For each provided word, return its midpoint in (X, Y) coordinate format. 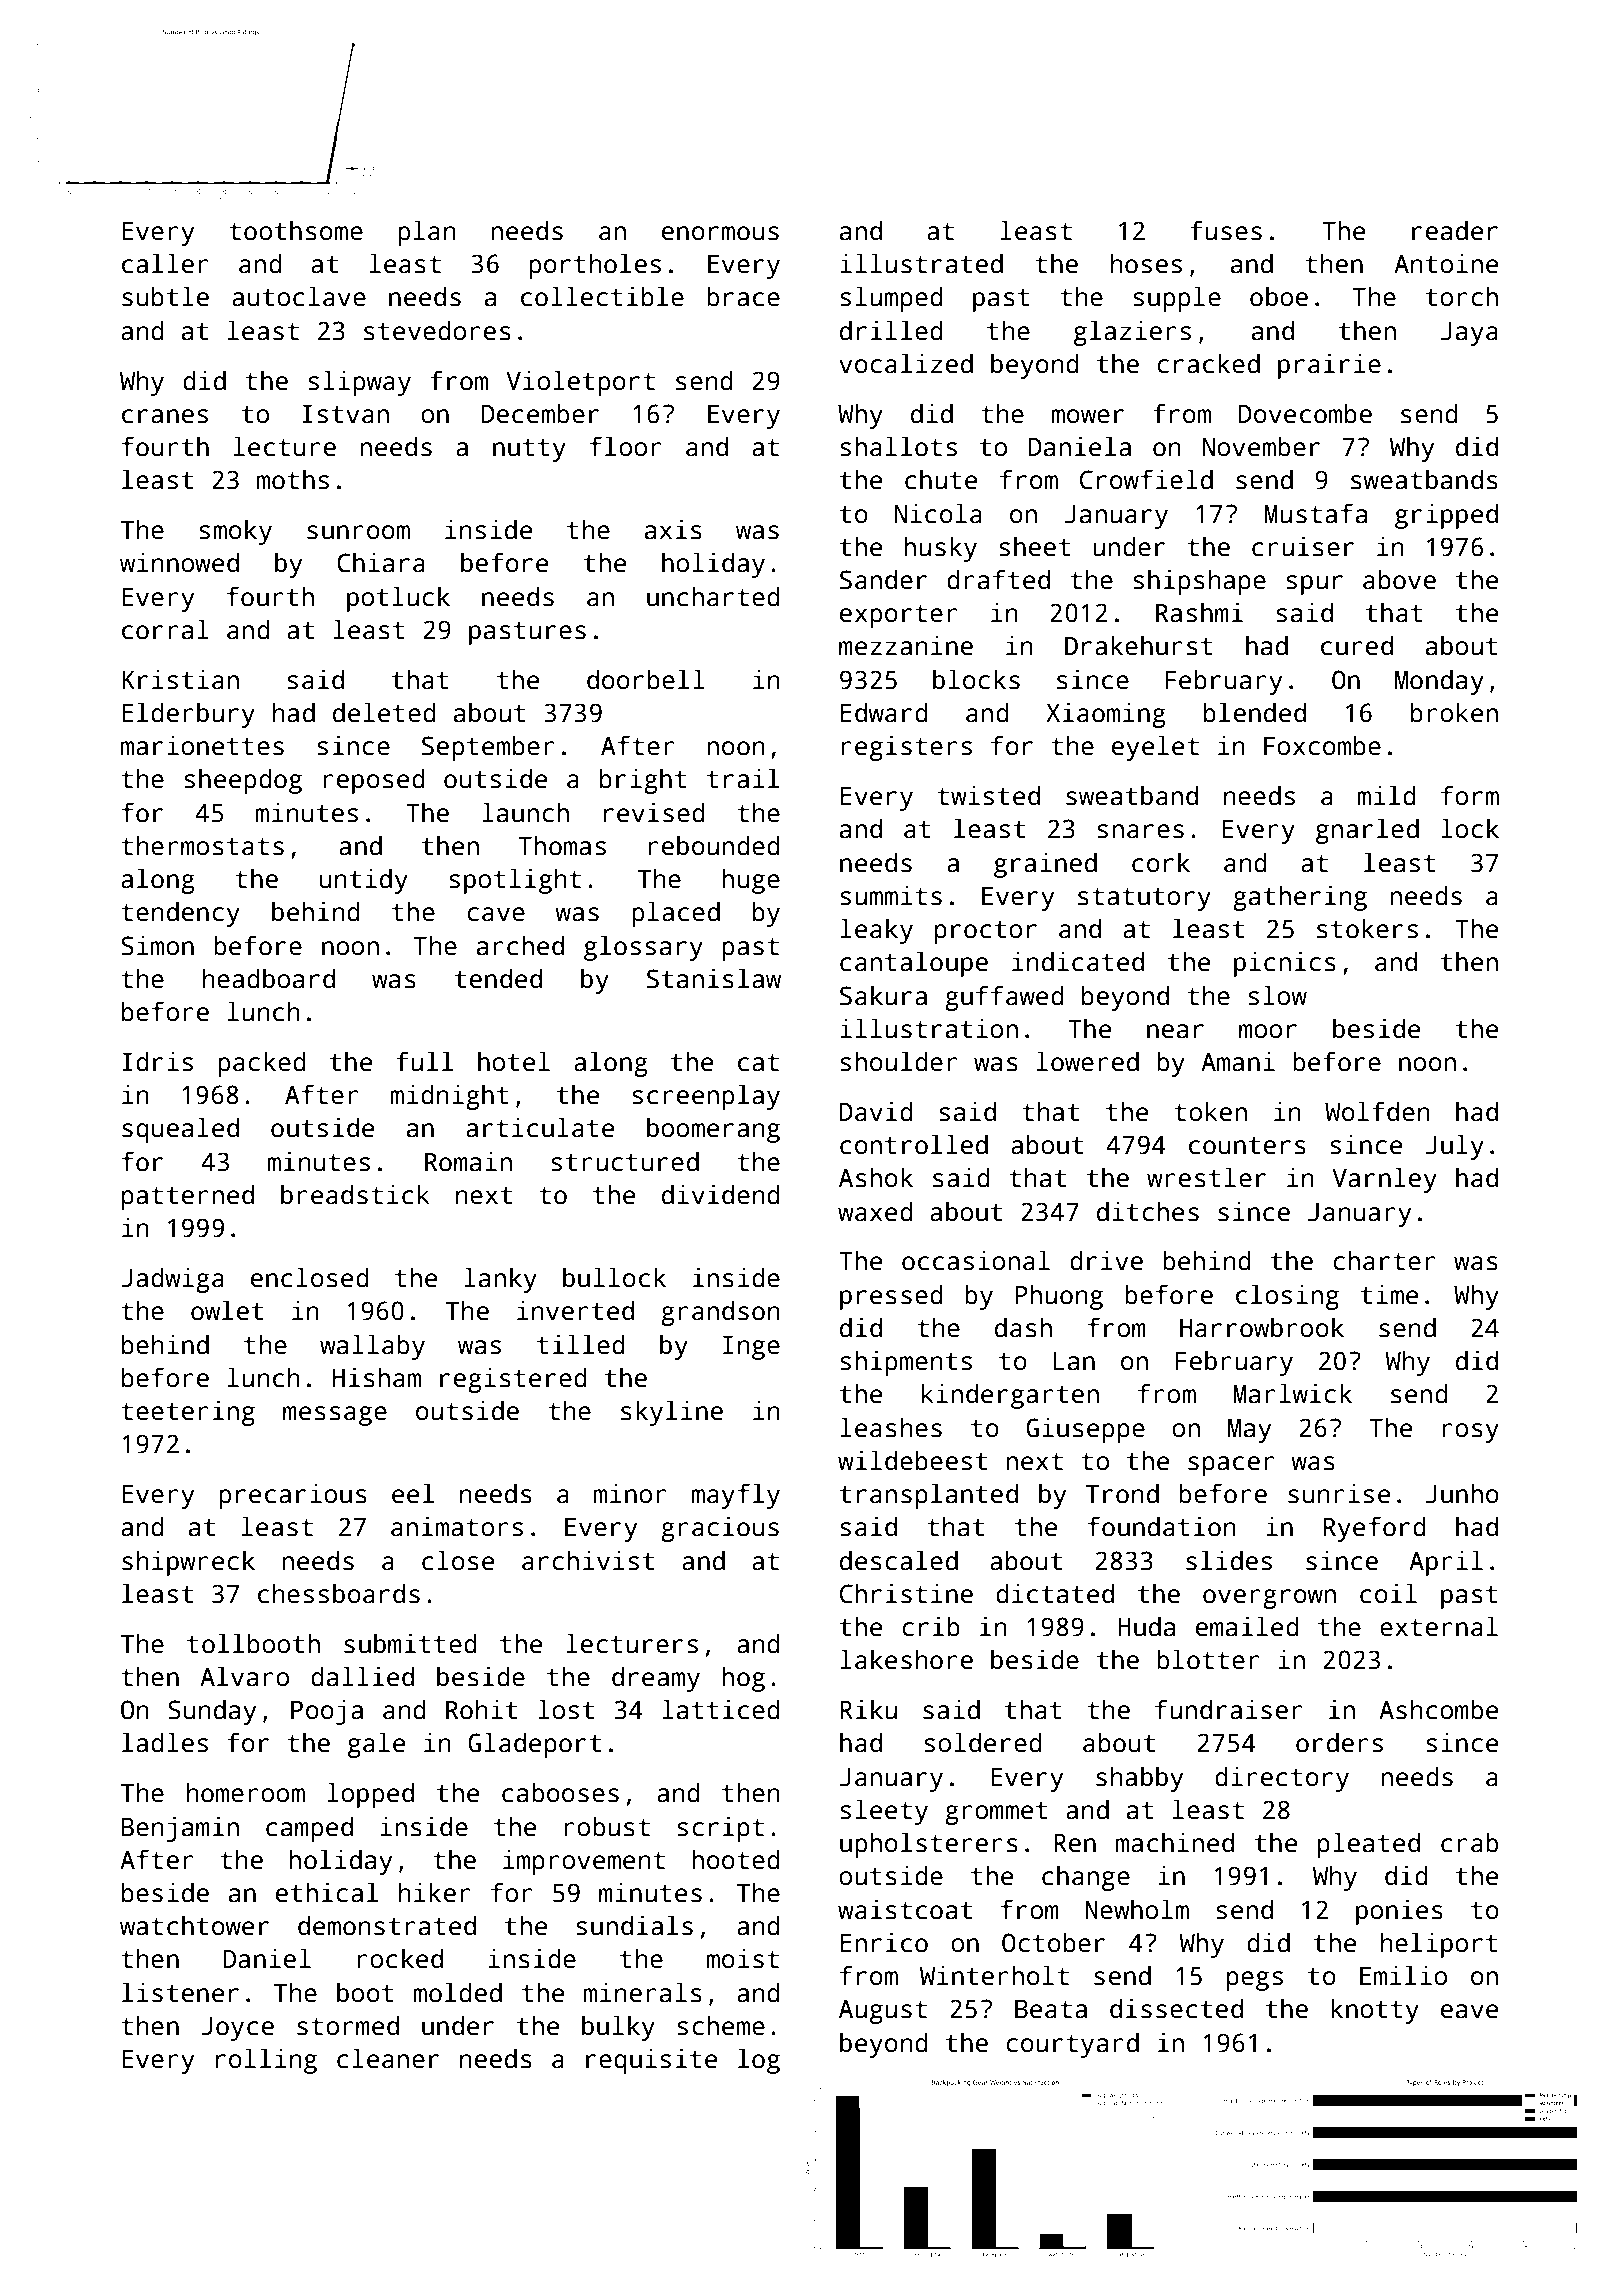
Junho (1462, 1493)
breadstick (355, 1194)
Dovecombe (1305, 413)
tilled (581, 1344)
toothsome (296, 230)
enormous (720, 233)
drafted (998, 579)
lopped (370, 1795)
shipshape (1199, 582)
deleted (384, 712)
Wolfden (1377, 1111)
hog (743, 1679)
